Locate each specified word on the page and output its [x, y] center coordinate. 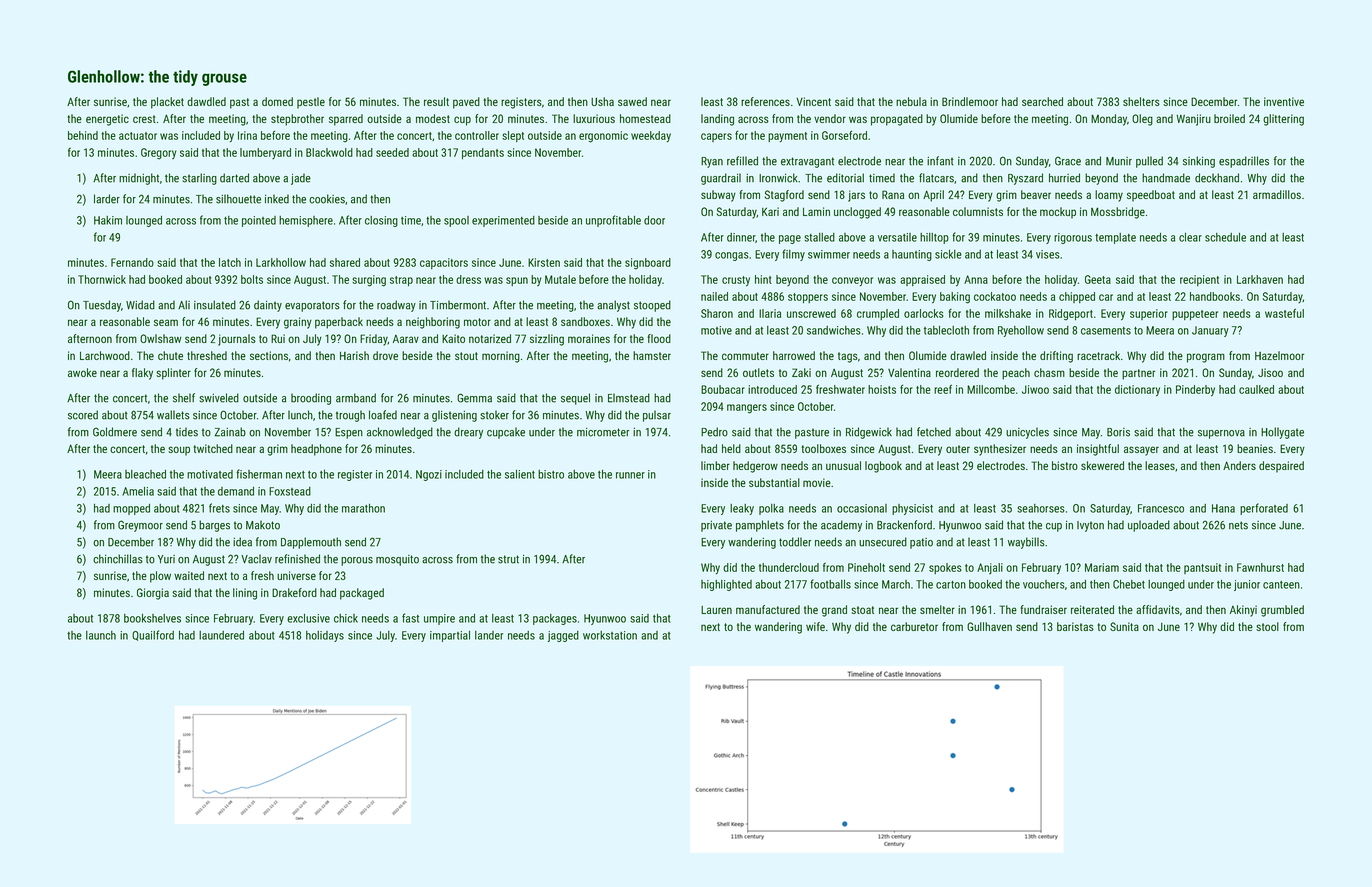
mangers [747, 409]
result [436, 101]
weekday [651, 137]
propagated [897, 120]
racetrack [1098, 355]
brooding [311, 399]
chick [346, 618]
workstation [610, 635]
